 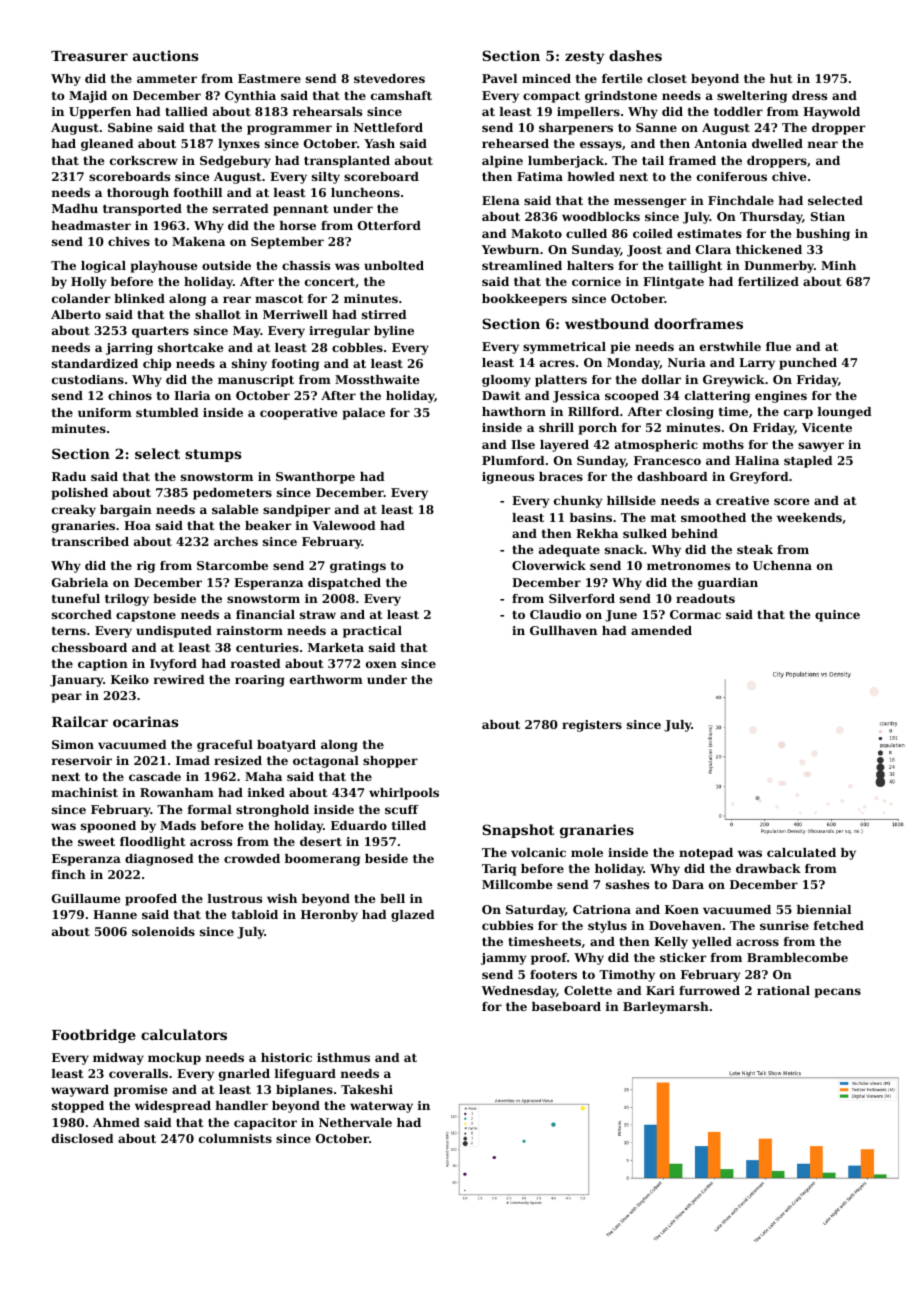 I want to click on transplanted, so click(x=347, y=162).
